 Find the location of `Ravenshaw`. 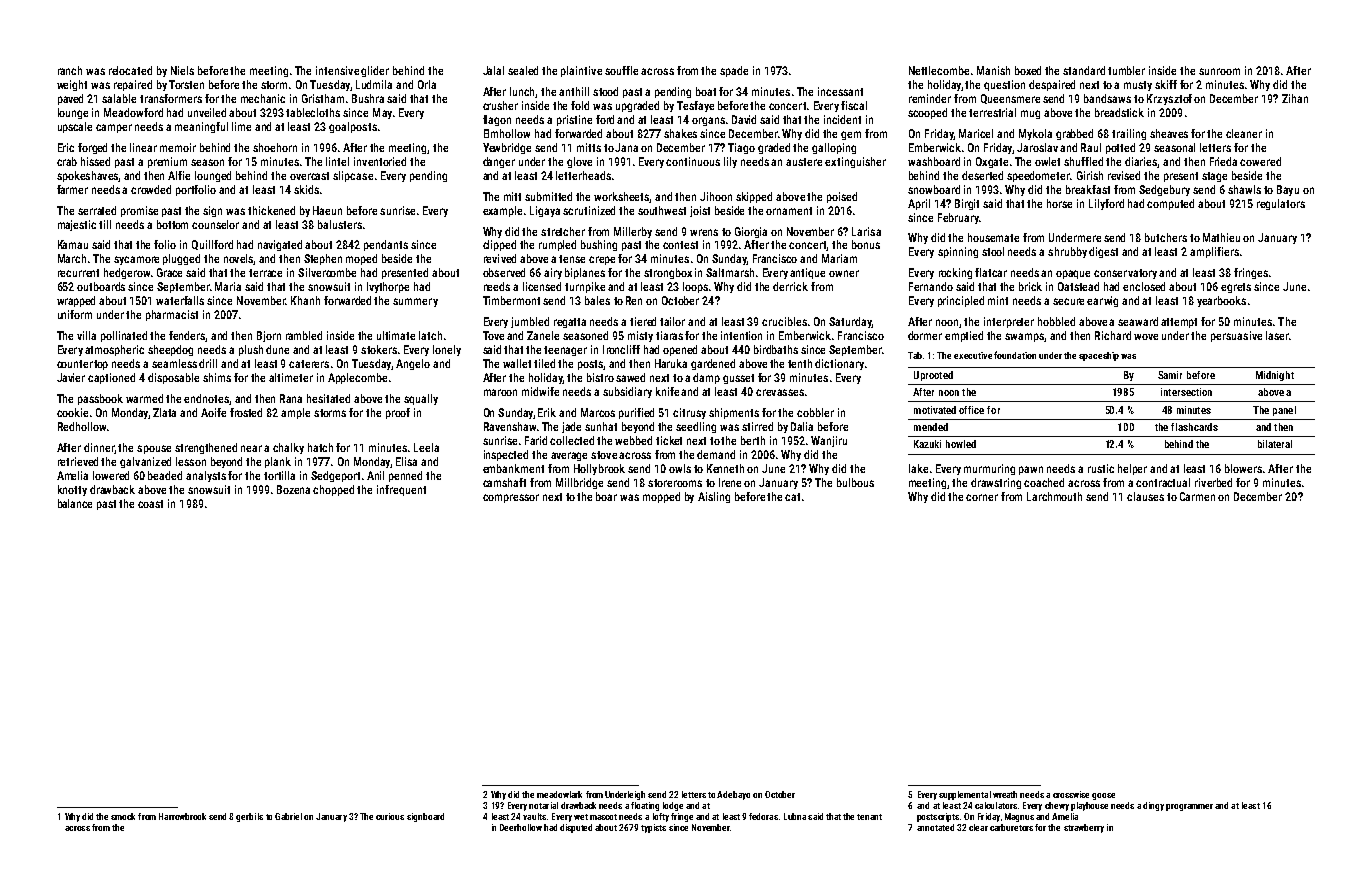

Ravenshaw is located at coordinates (510, 426).
